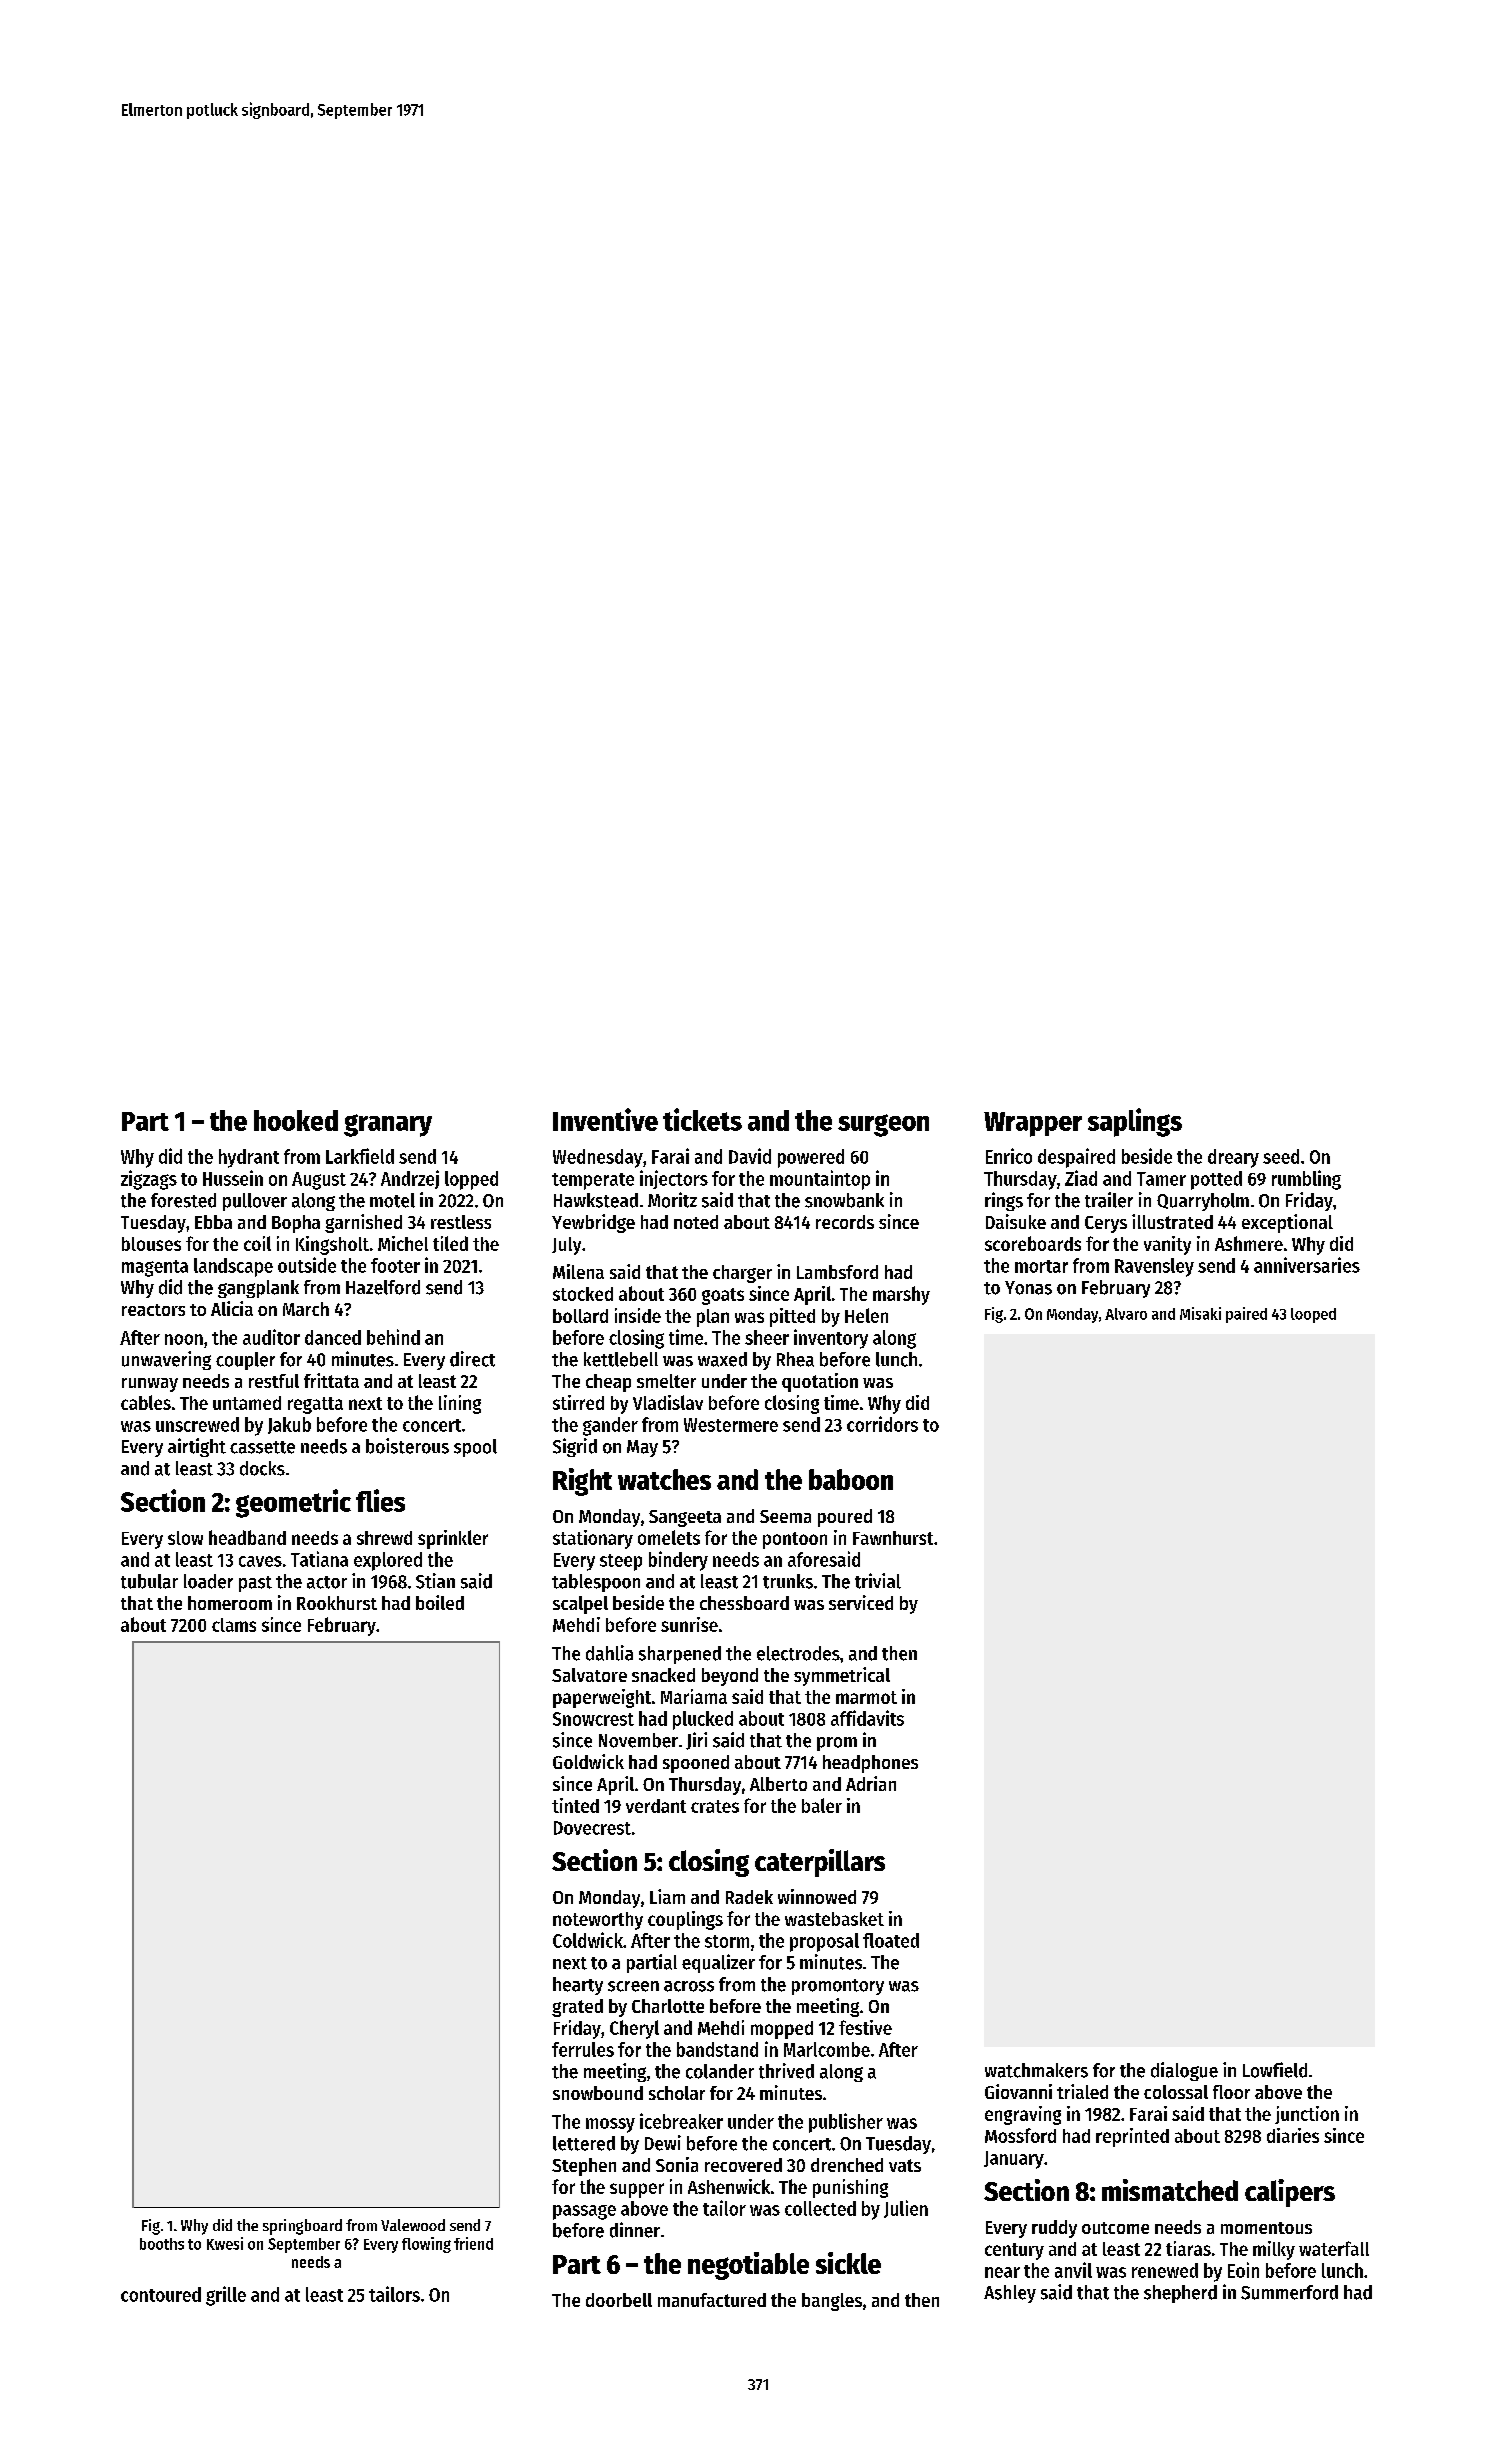 The image size is (1496, 2464). What do you see at coordinates (656, 1806) in the screenshot?
I see `verdant` at bounding box center [656, 1806].
